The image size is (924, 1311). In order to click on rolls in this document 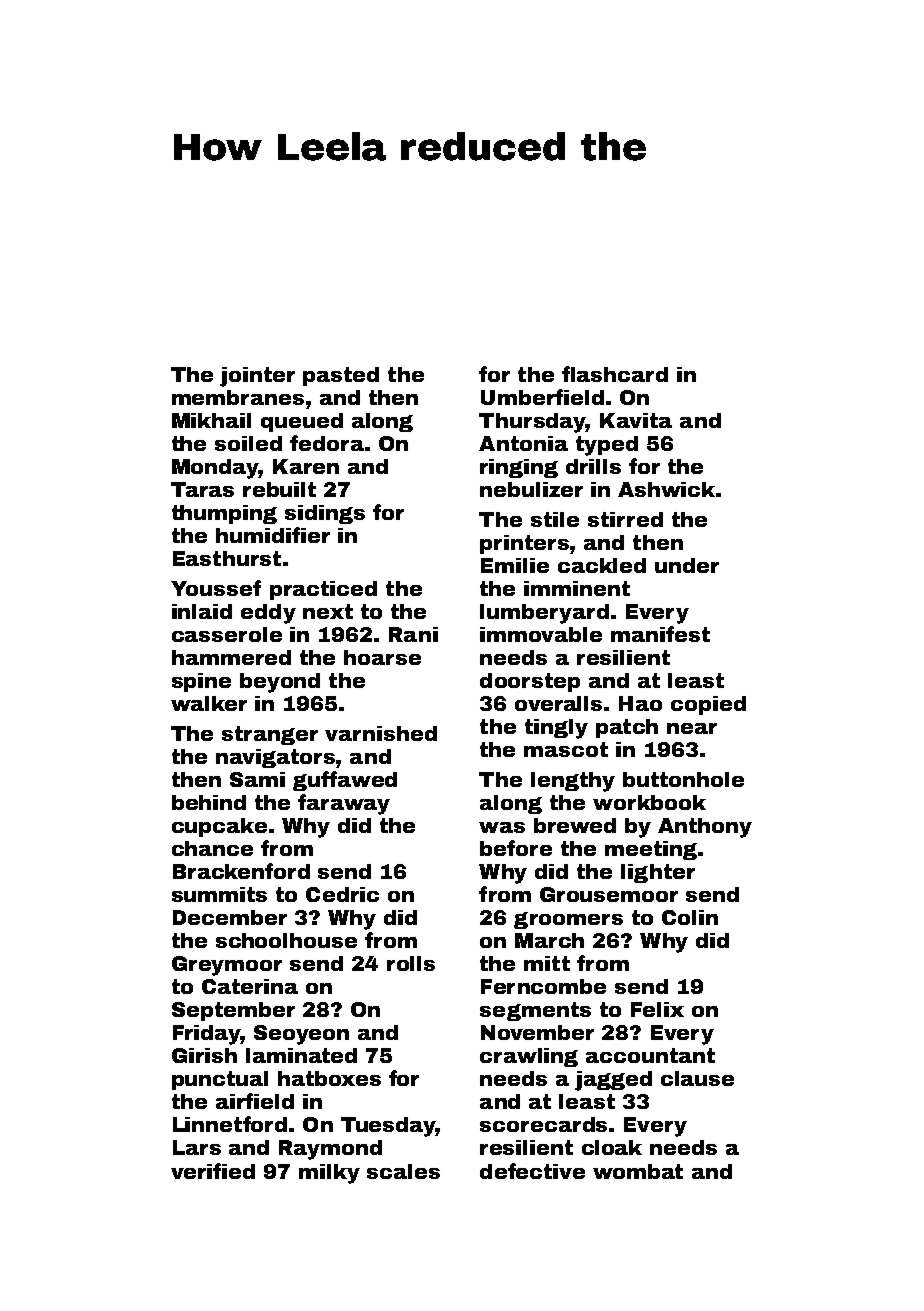, I will do `click(411, 963)`.
